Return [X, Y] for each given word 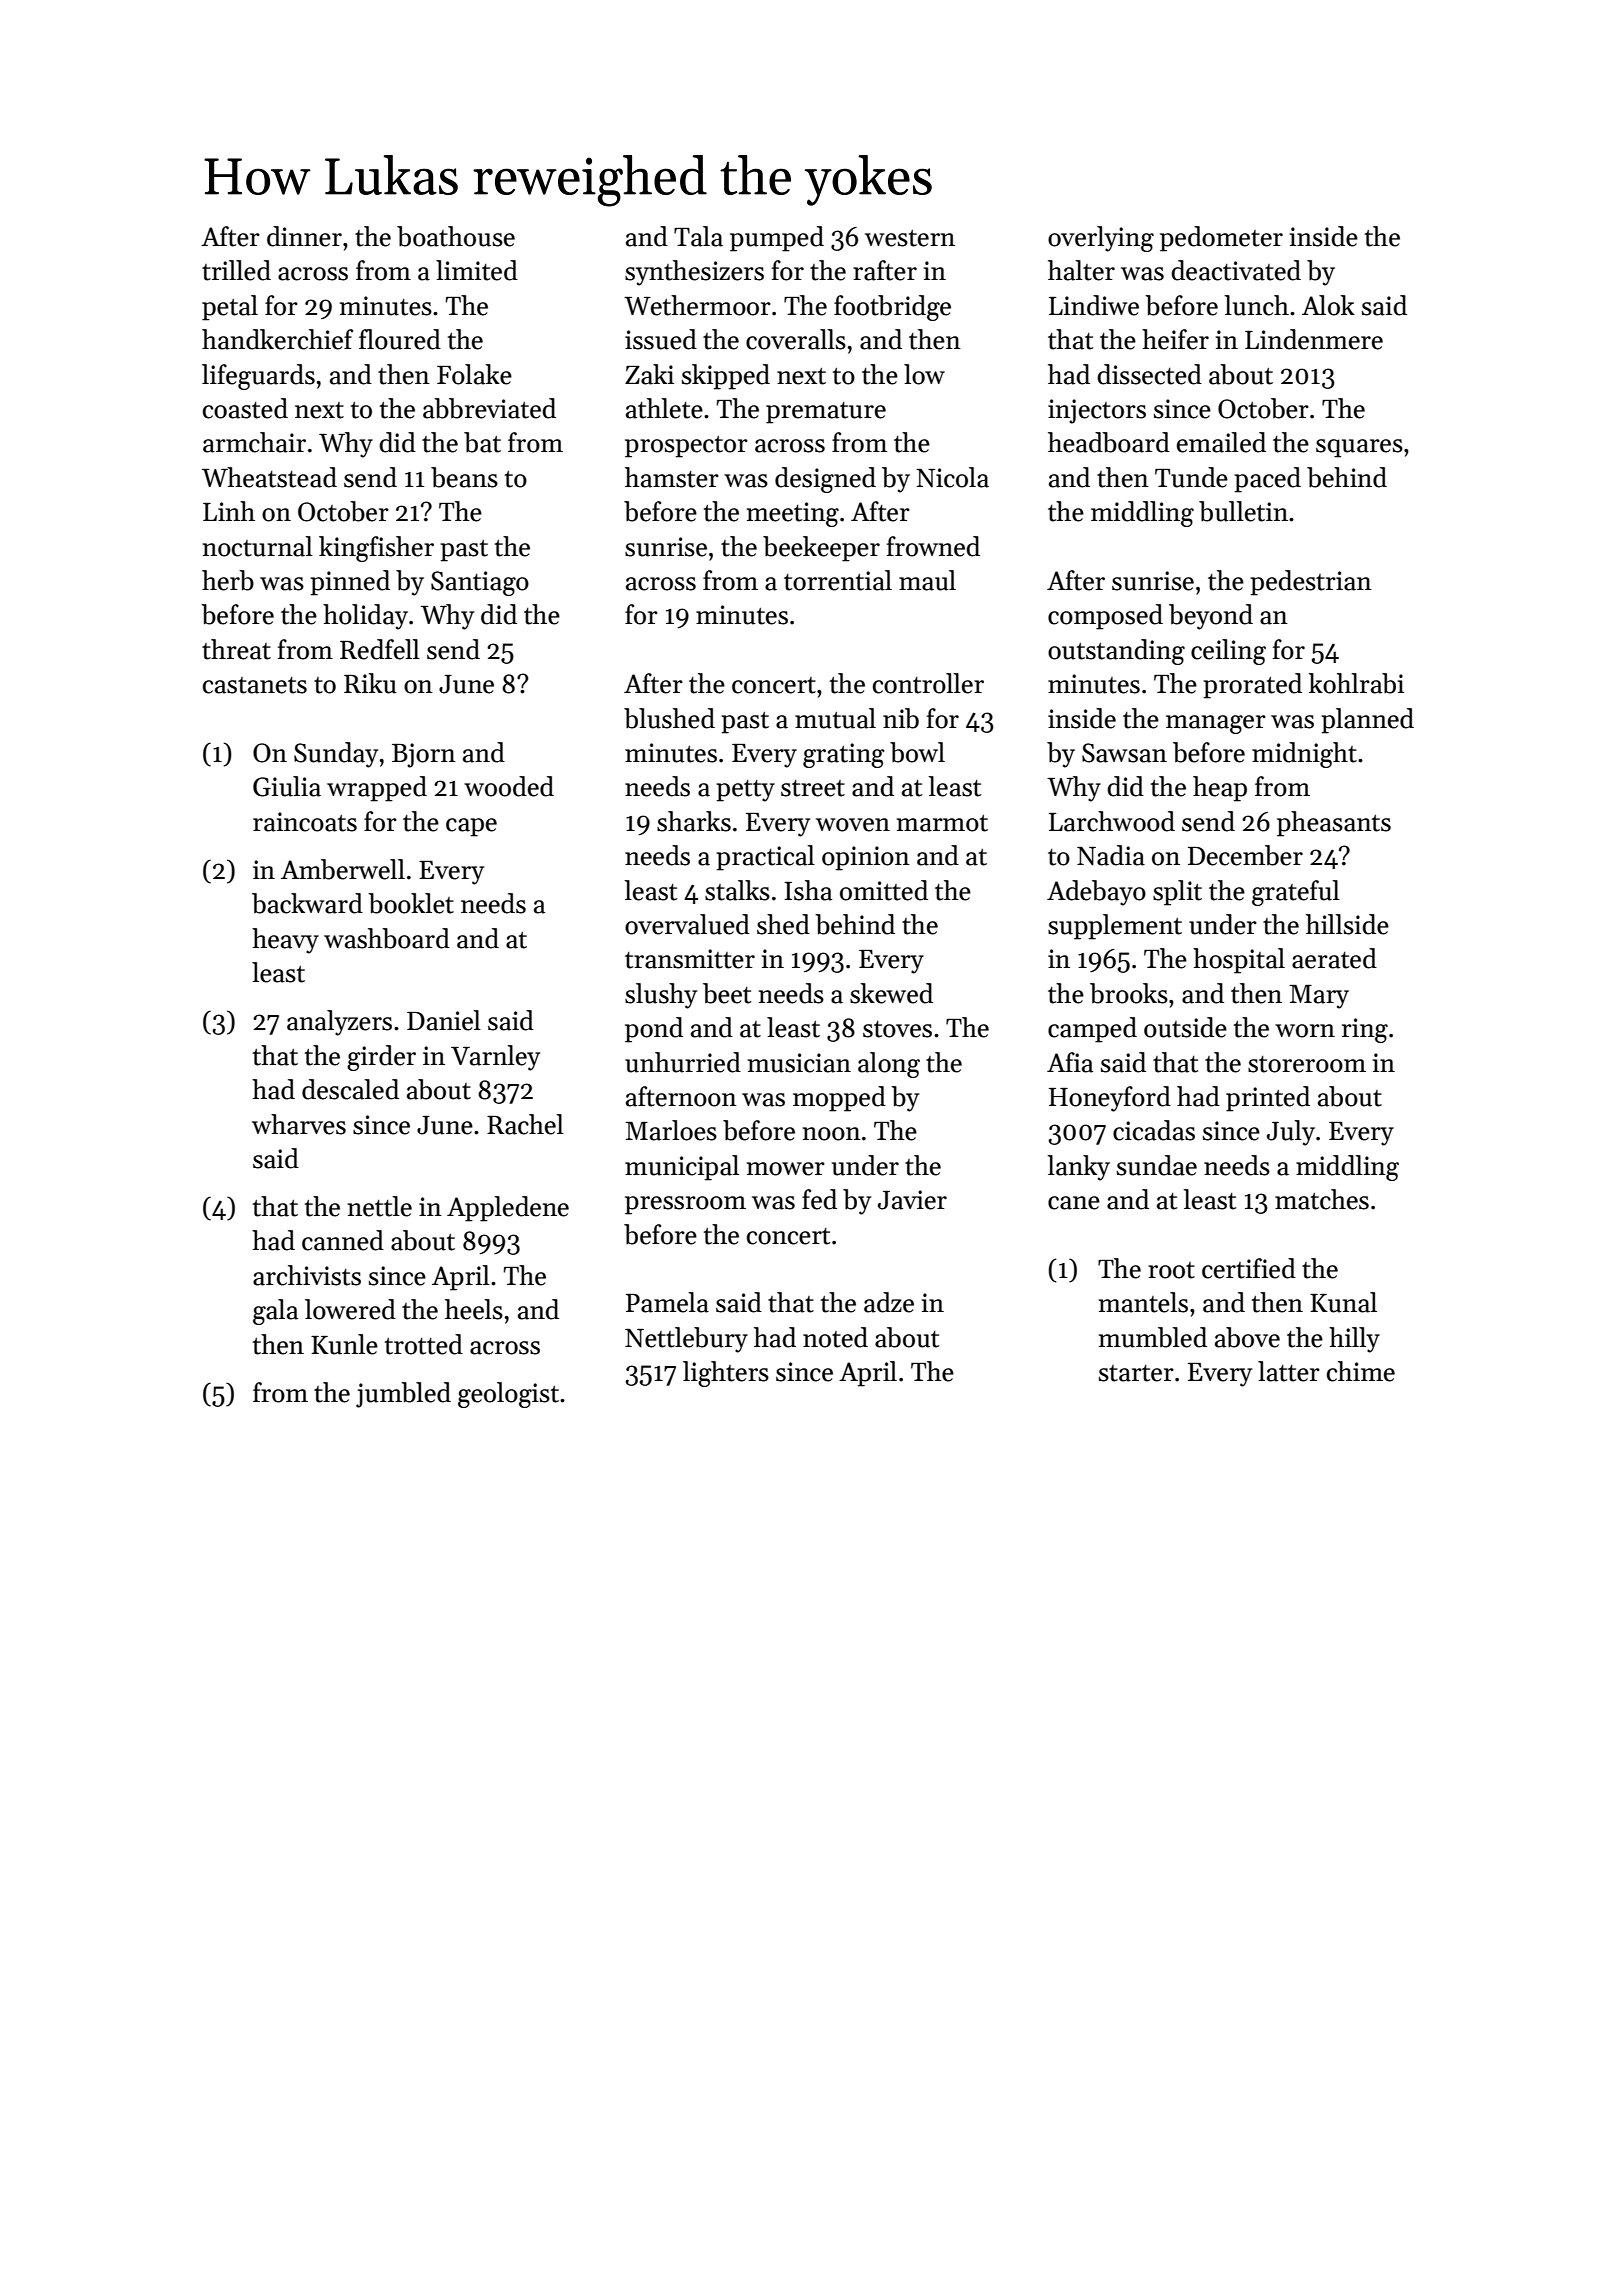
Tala [698, 236]
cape [471, 827]
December [1245, 855]
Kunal [1343, 1302]
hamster [672, 477]
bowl [917, 752]
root [1171, 1270]
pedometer [1221, 239]
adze [889, 1302]
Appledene [508, 1209]
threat [236, 649]
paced [1267, 480]
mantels [1143, 1302]
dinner [304, 236]
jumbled [403, 1395]
